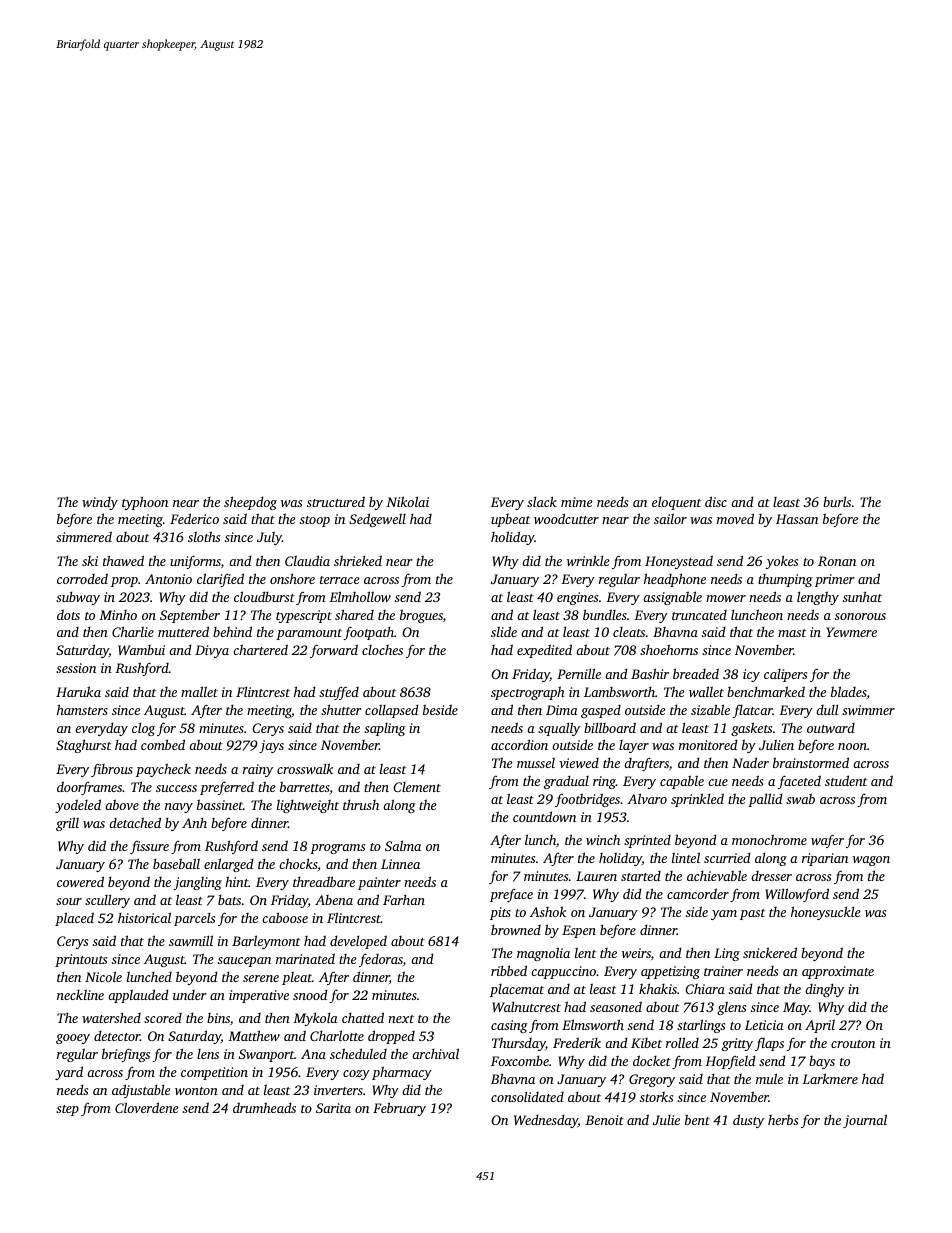 This document has width=952, height=1233. I want to click on approximate, so click(838, 972).
